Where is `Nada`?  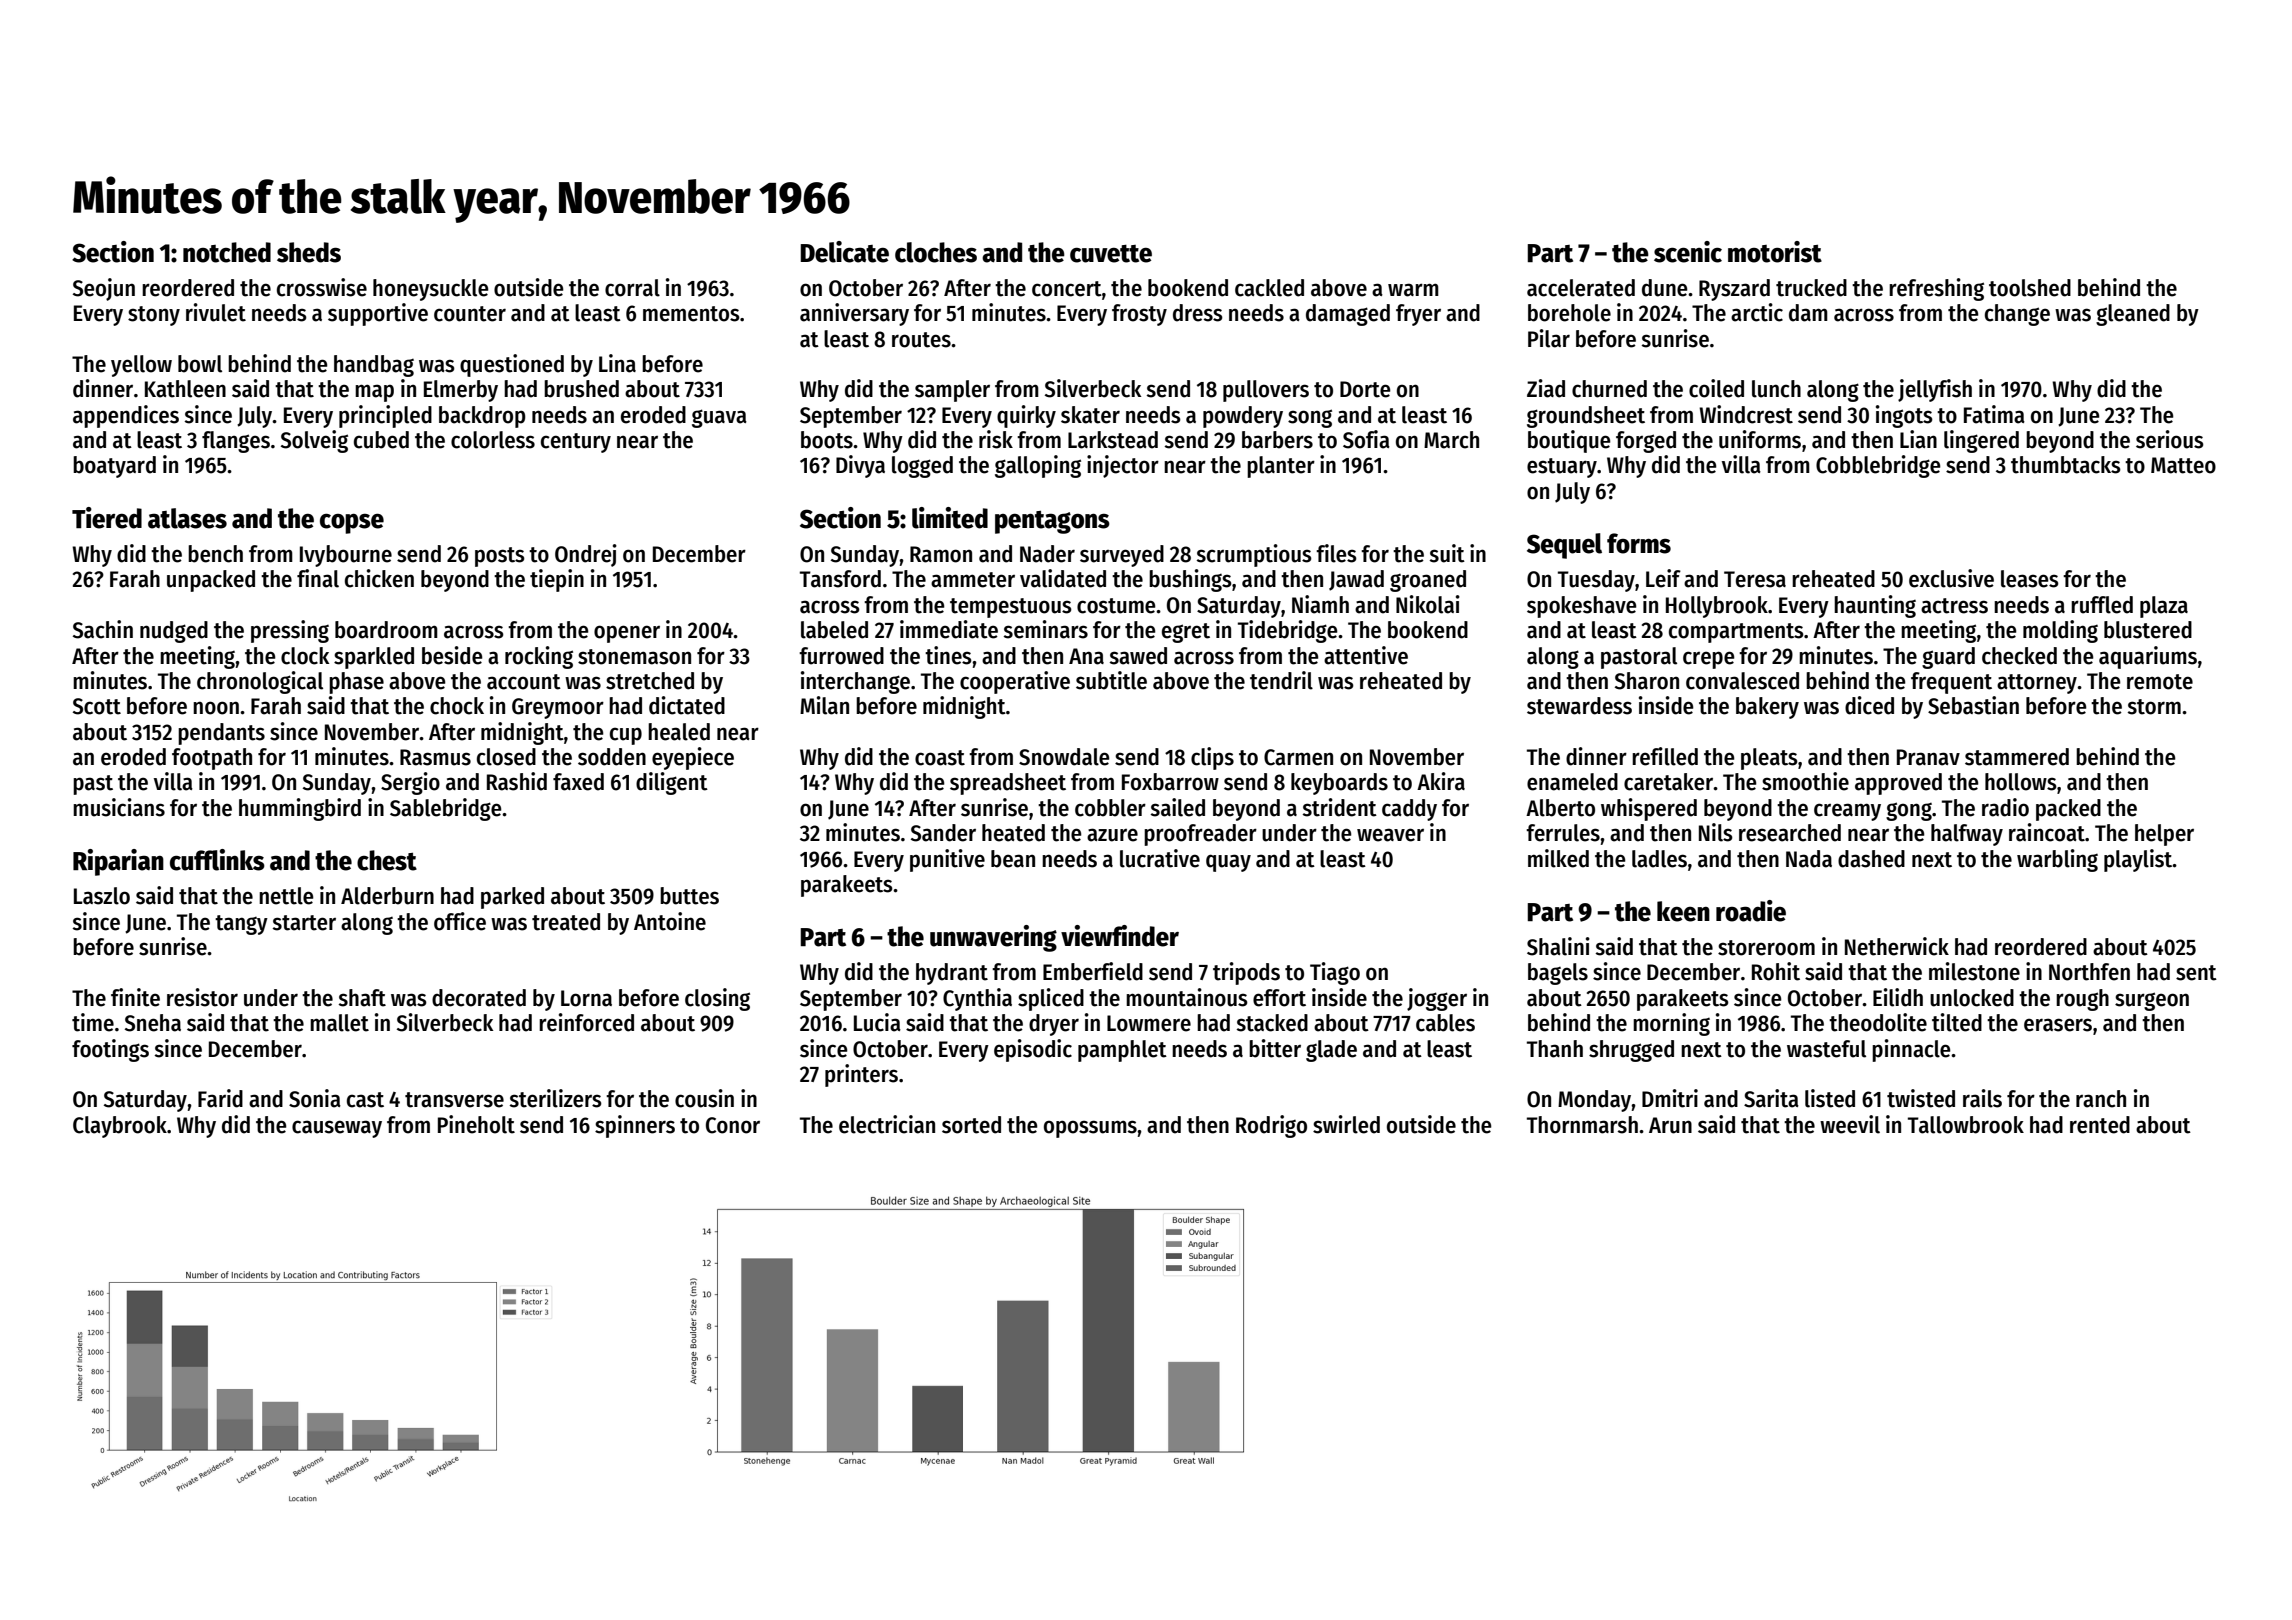 Nada is located at coordinates (1809, 859).
